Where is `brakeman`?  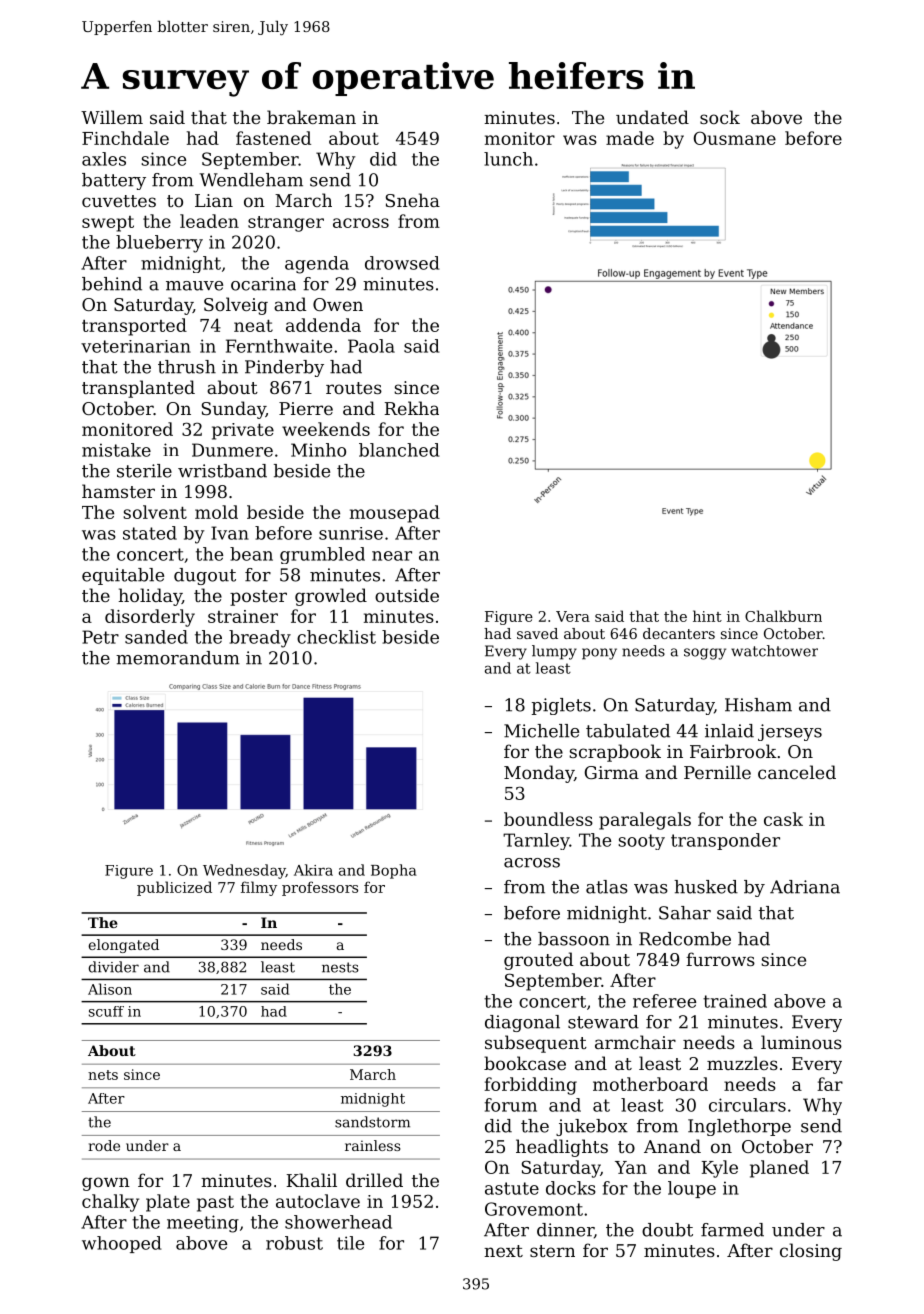
brakeman is located at coordinates (311, 117).
